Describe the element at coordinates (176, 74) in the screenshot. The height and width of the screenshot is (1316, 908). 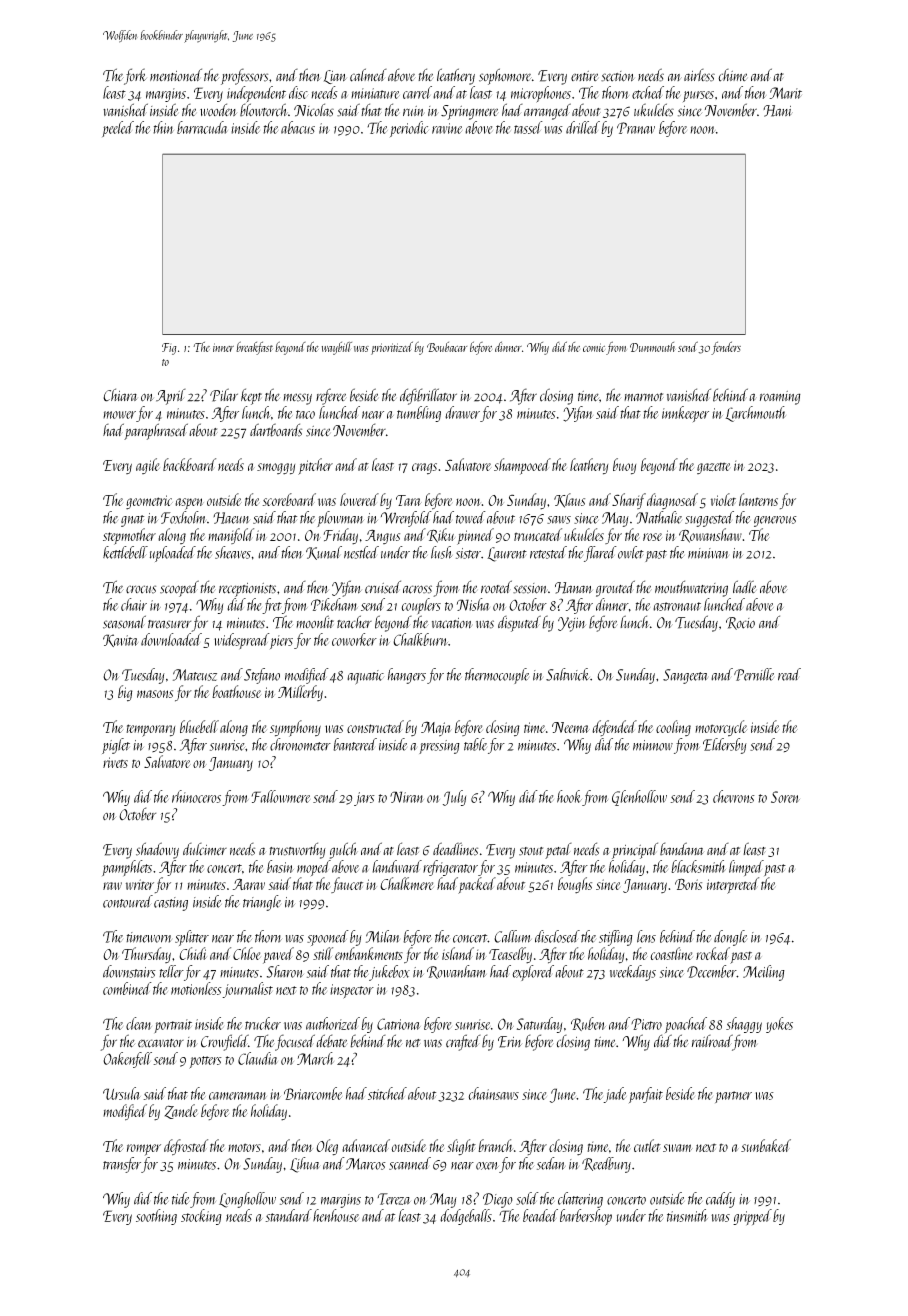
I see `mentioned` at that location.
